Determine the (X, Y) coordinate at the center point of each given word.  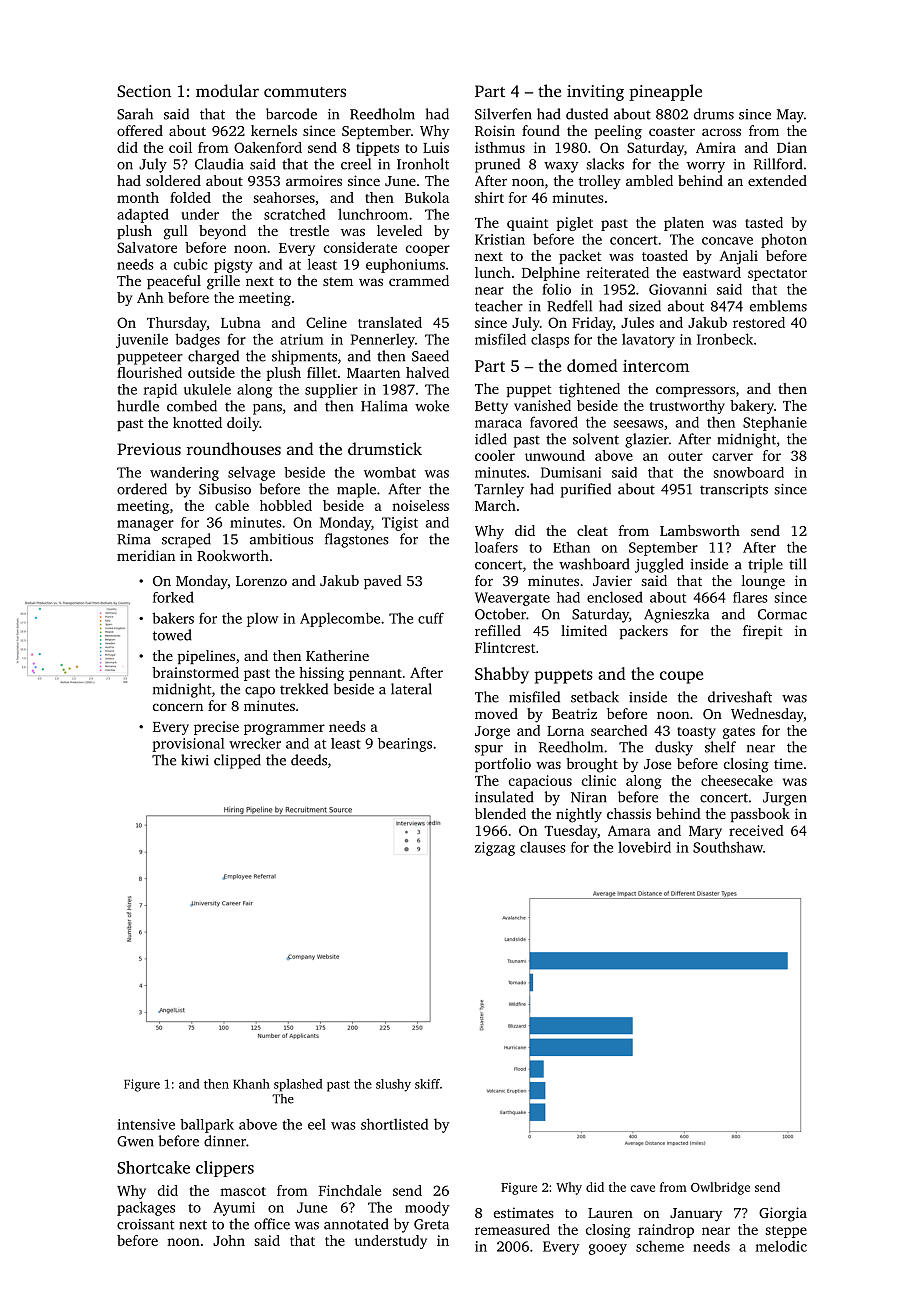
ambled (649, 180)
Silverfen (503, 114)
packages (146, 1208)
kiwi (195, 760)
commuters (305, 92)
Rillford (778, 164)
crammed (419, 280)
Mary (705, 832)
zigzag (495, 849)
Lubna (241, 322)
